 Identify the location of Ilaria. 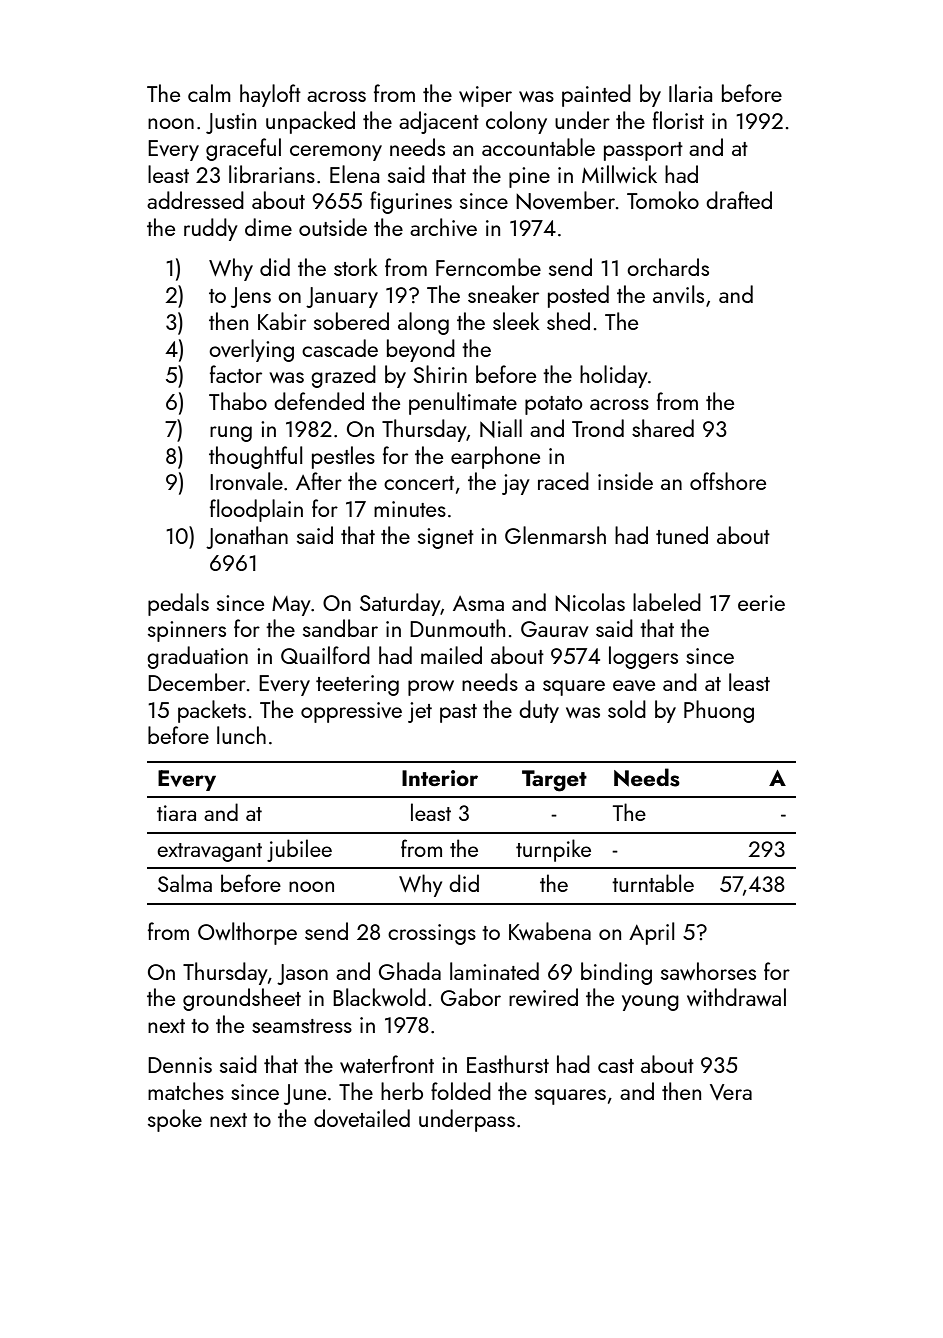
(690, 93).
